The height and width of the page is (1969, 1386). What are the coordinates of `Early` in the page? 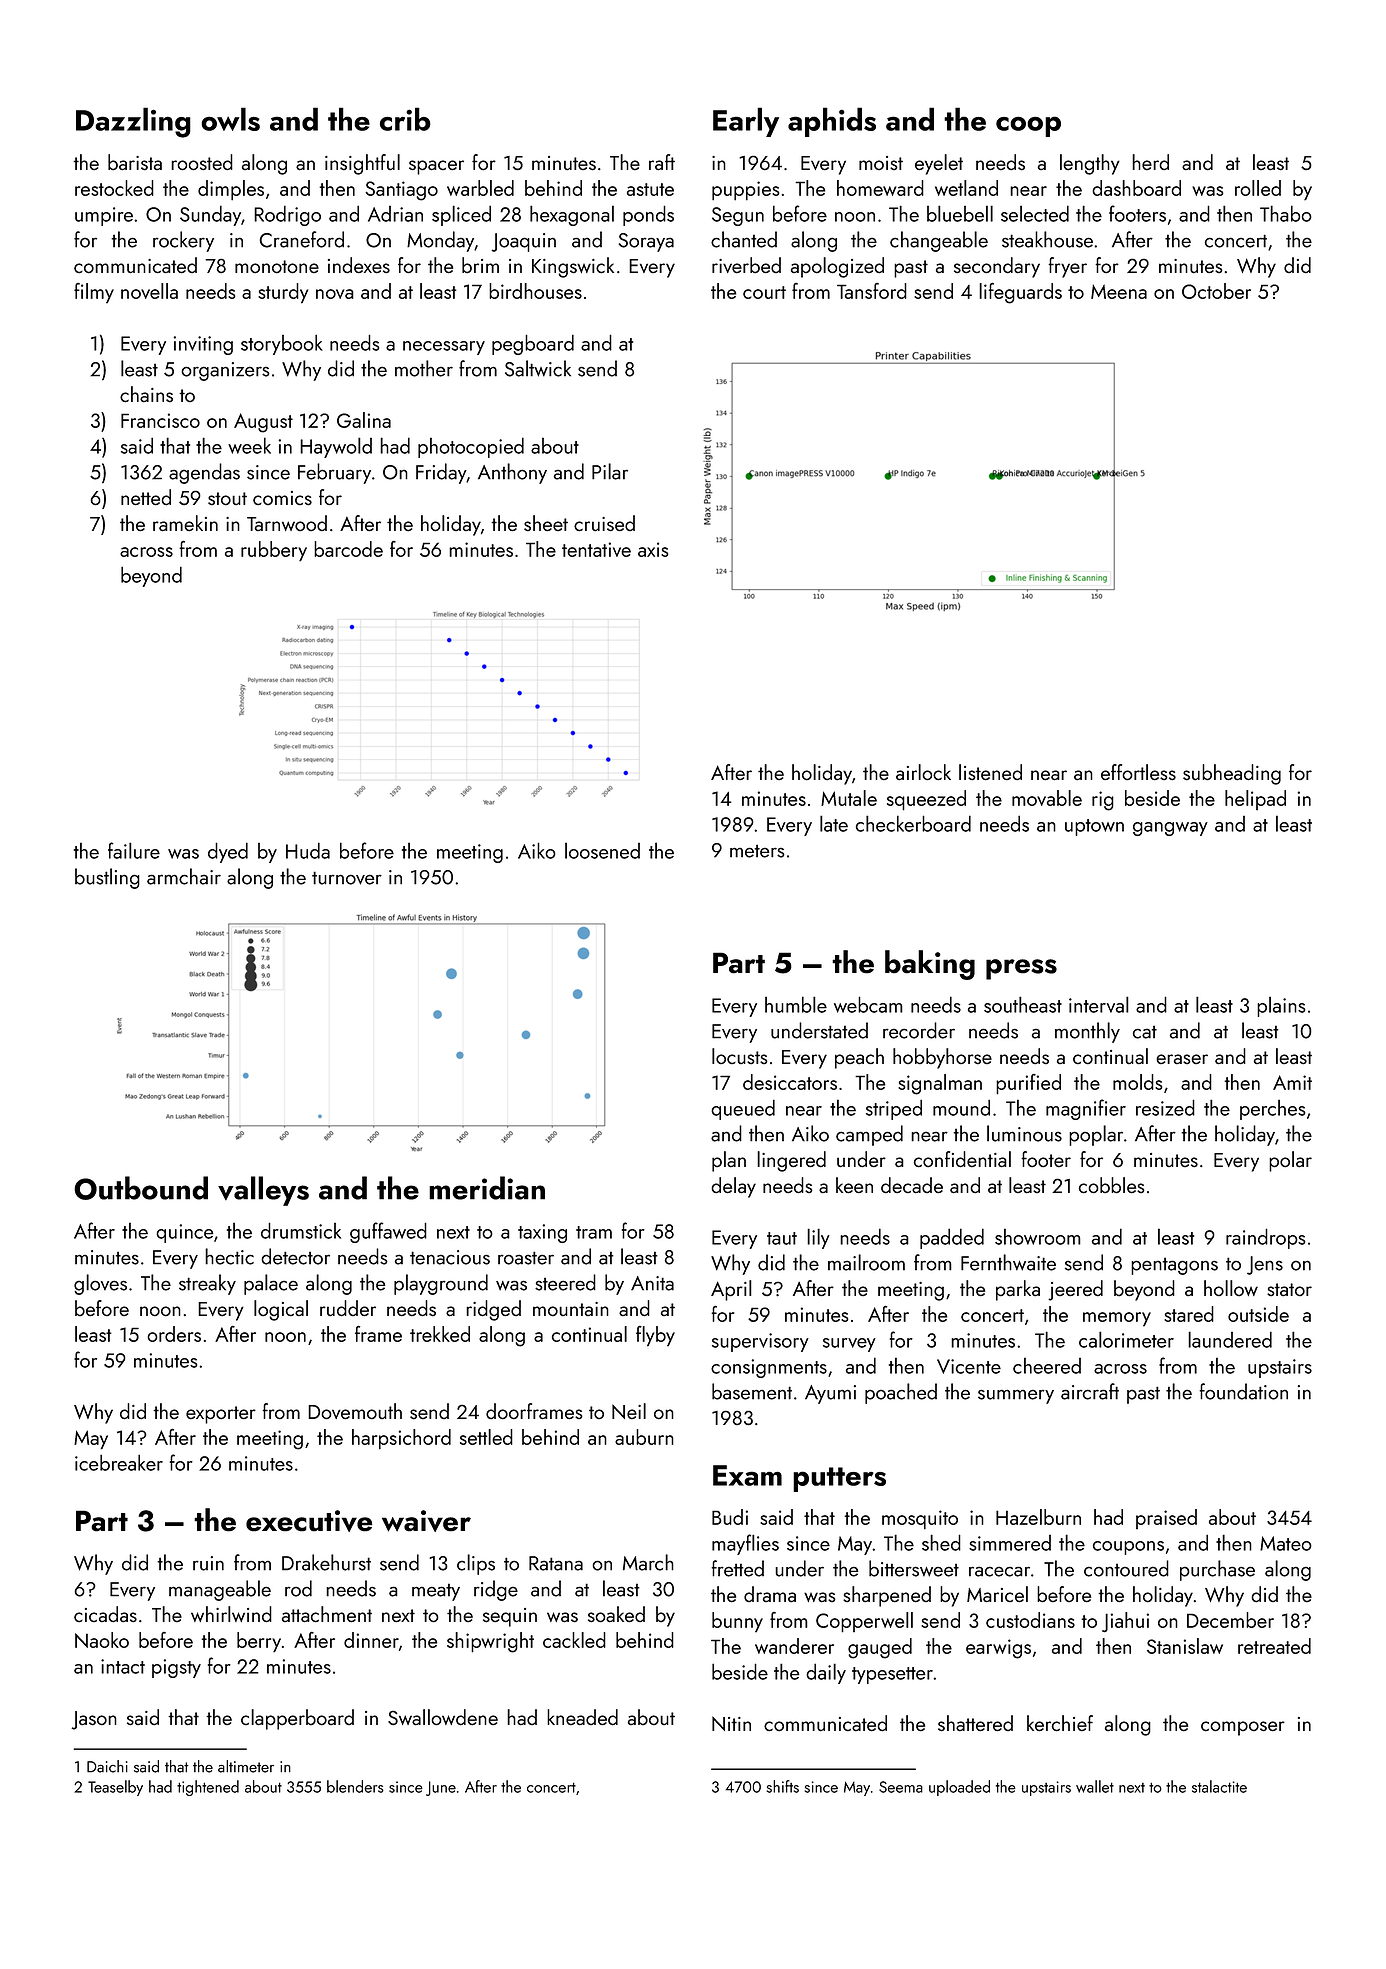 It's located at (746, 122).
